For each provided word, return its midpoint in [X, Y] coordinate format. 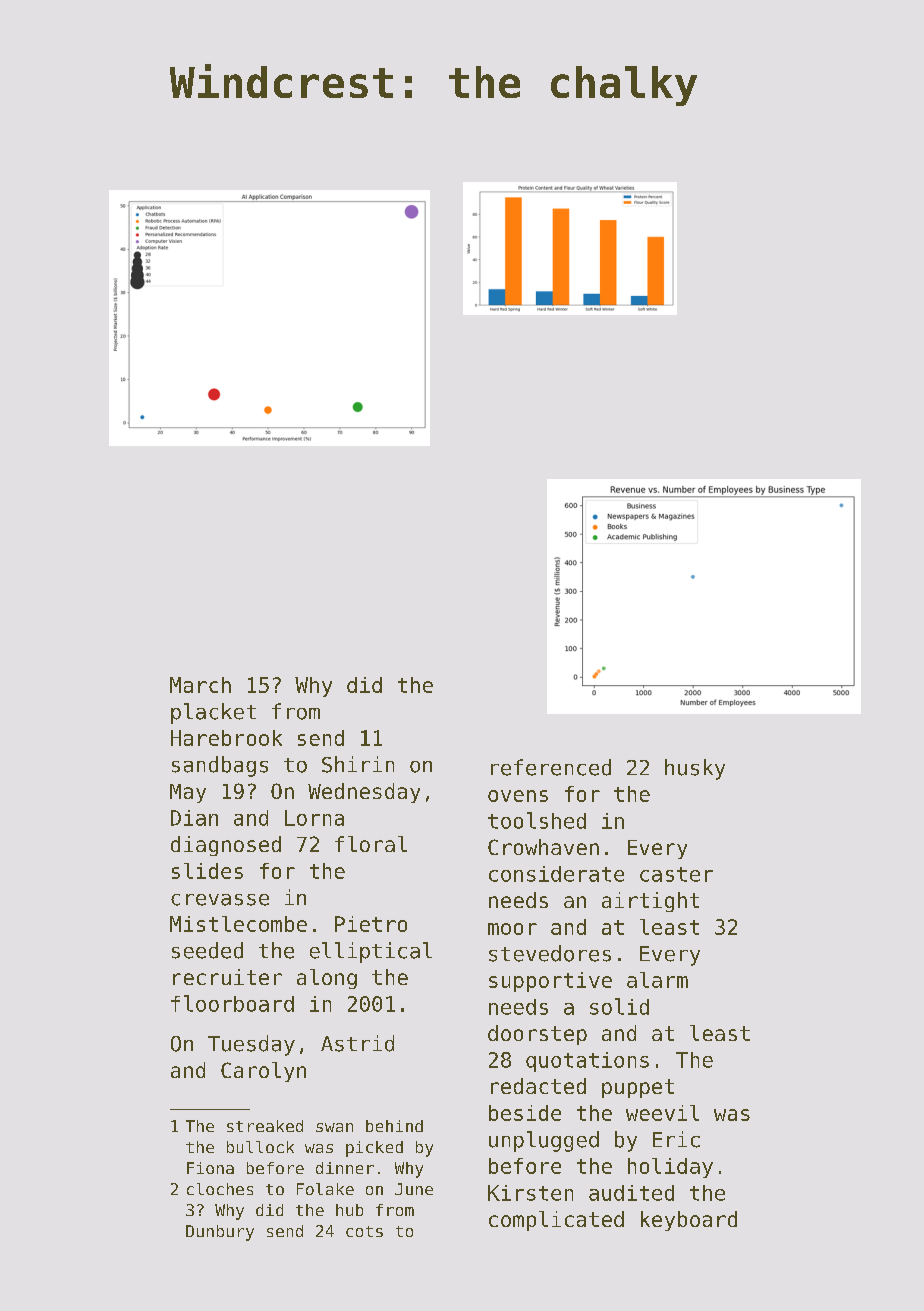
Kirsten [530, 1193]
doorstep [537, 1035]
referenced [551, 767]
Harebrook [226, 738]
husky [695, 769]
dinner [345, 1168]
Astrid [357, 1043]
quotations [587, 1062]
